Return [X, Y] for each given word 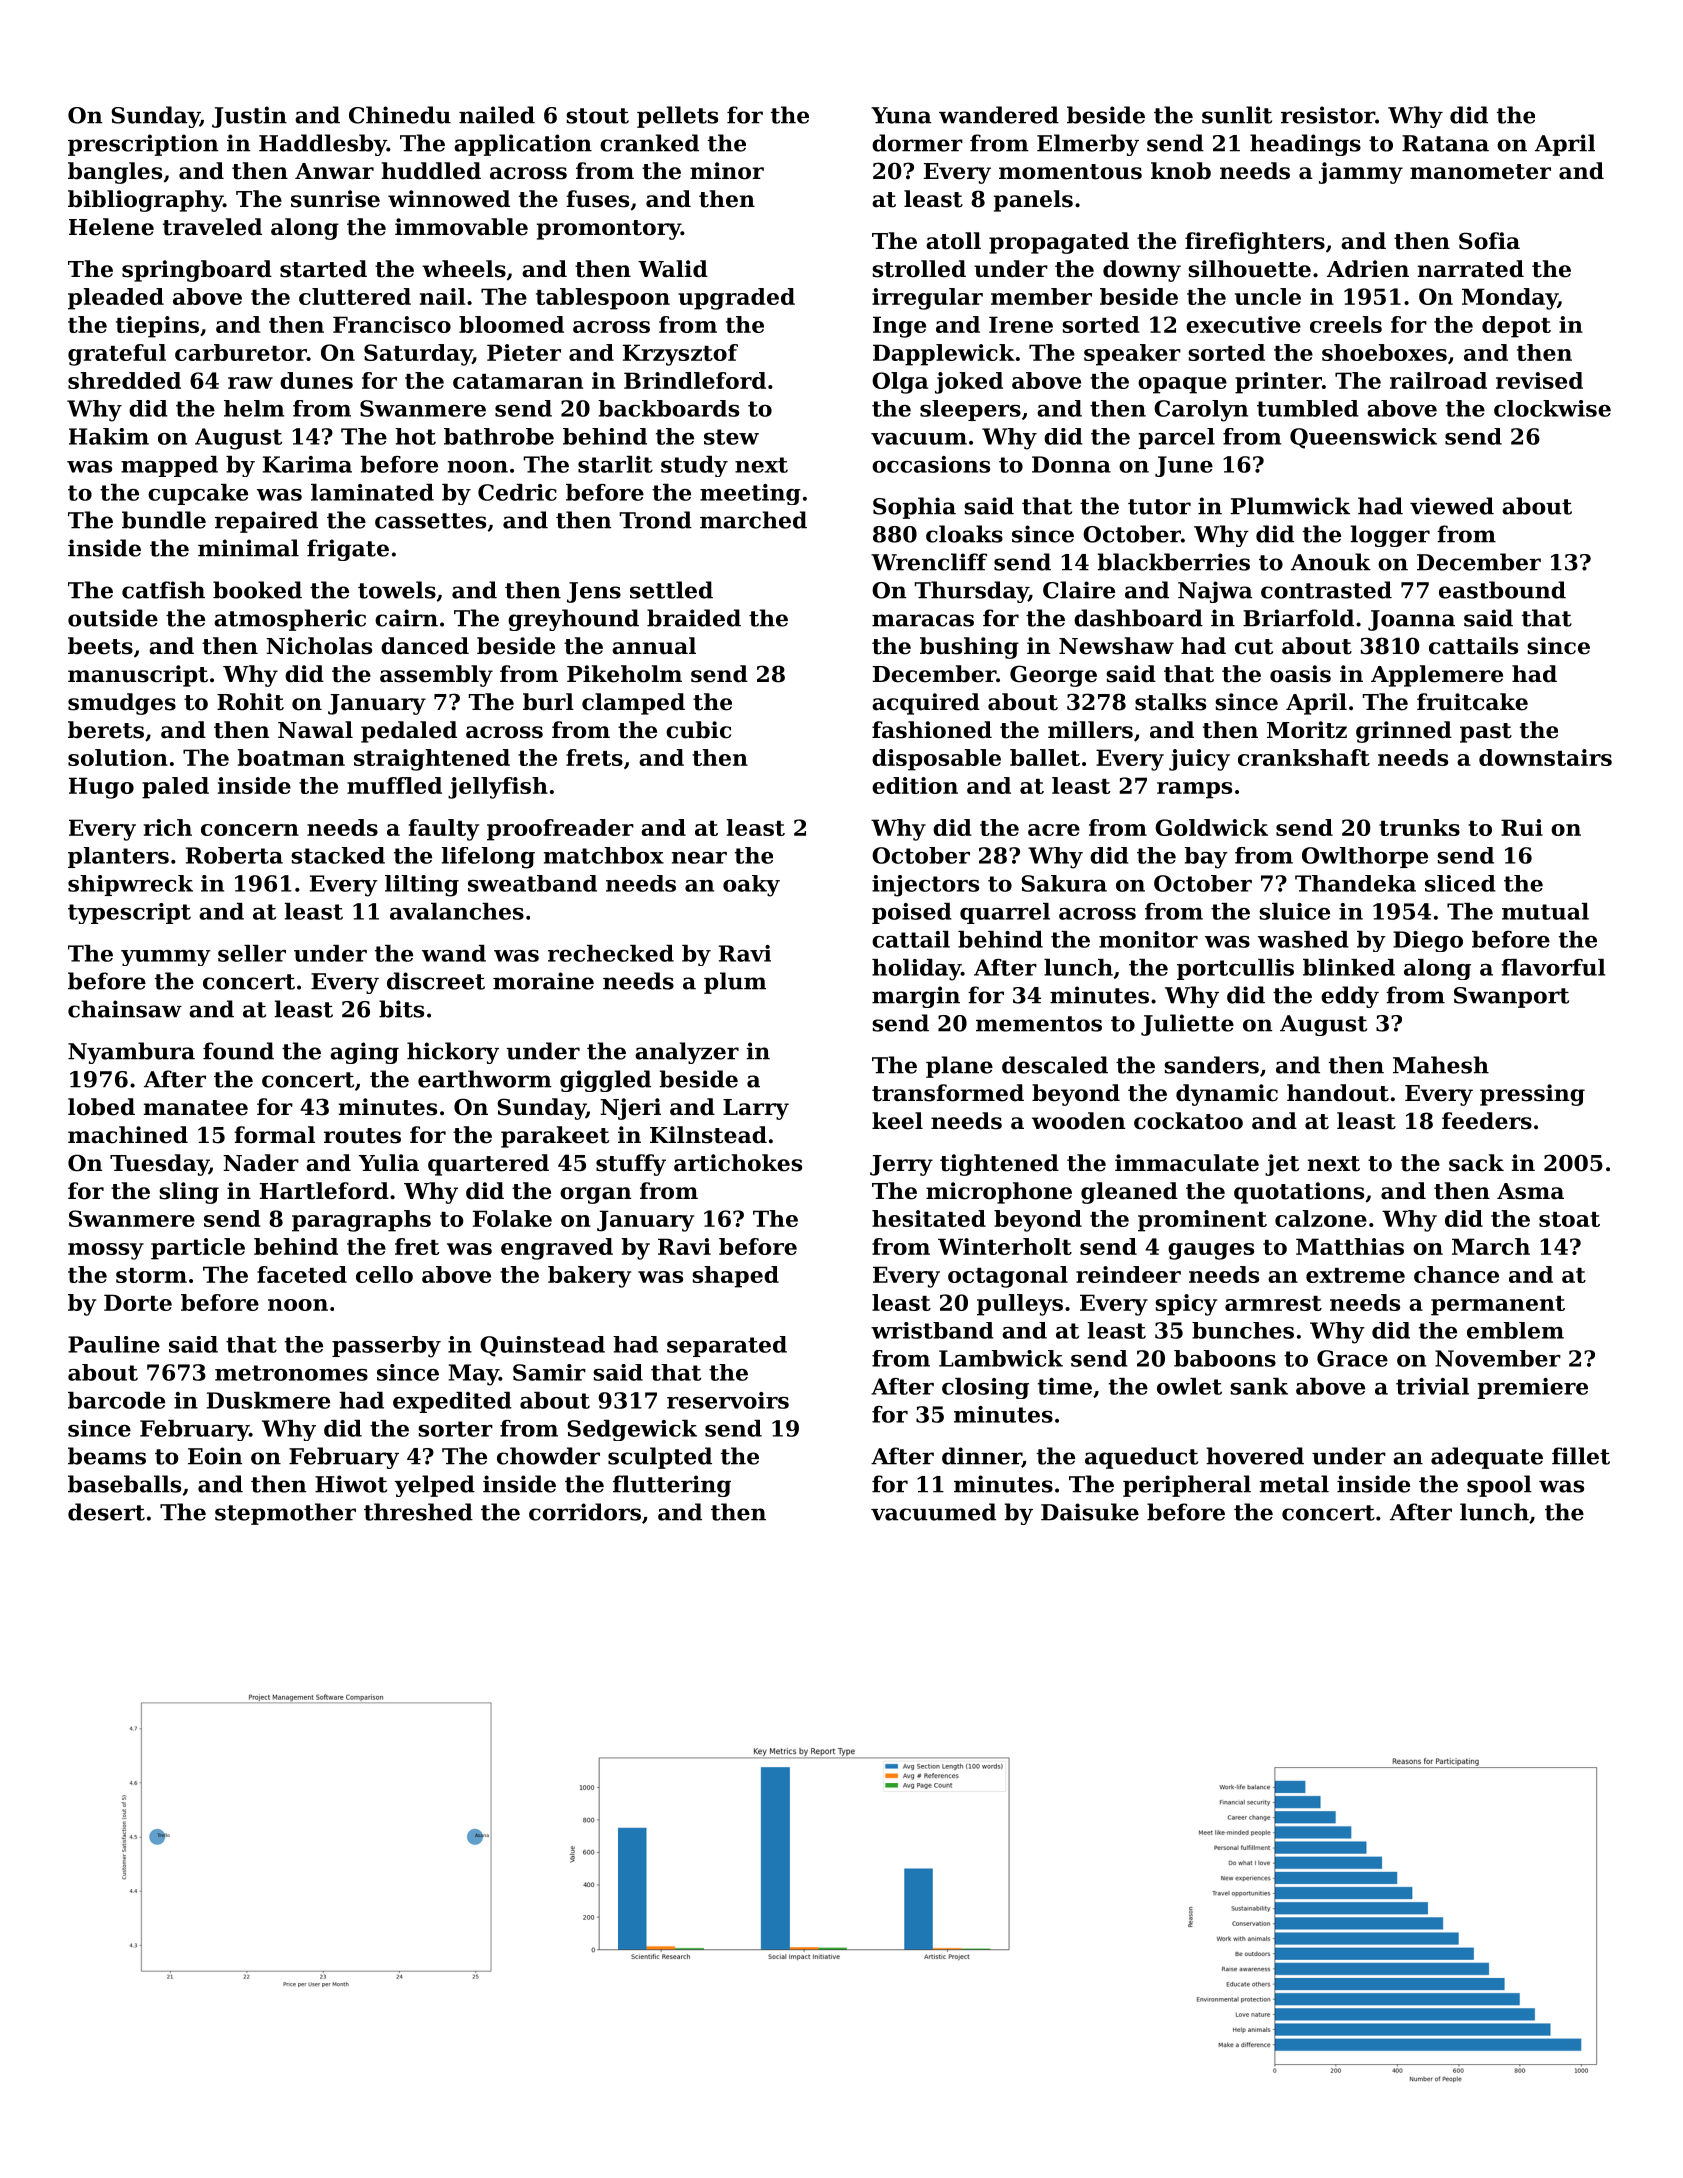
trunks [1419, 827]
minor [727, 171]
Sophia [914, 508]
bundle [164, 520]
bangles [115, 173]
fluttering [672, 1486]
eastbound [1502, 590]
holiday [916, 970]
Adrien [1368, 269]
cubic [698, 730]
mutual [1545, 911]
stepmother [285, 1514]
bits [401, 1009]
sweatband [532, 883]
